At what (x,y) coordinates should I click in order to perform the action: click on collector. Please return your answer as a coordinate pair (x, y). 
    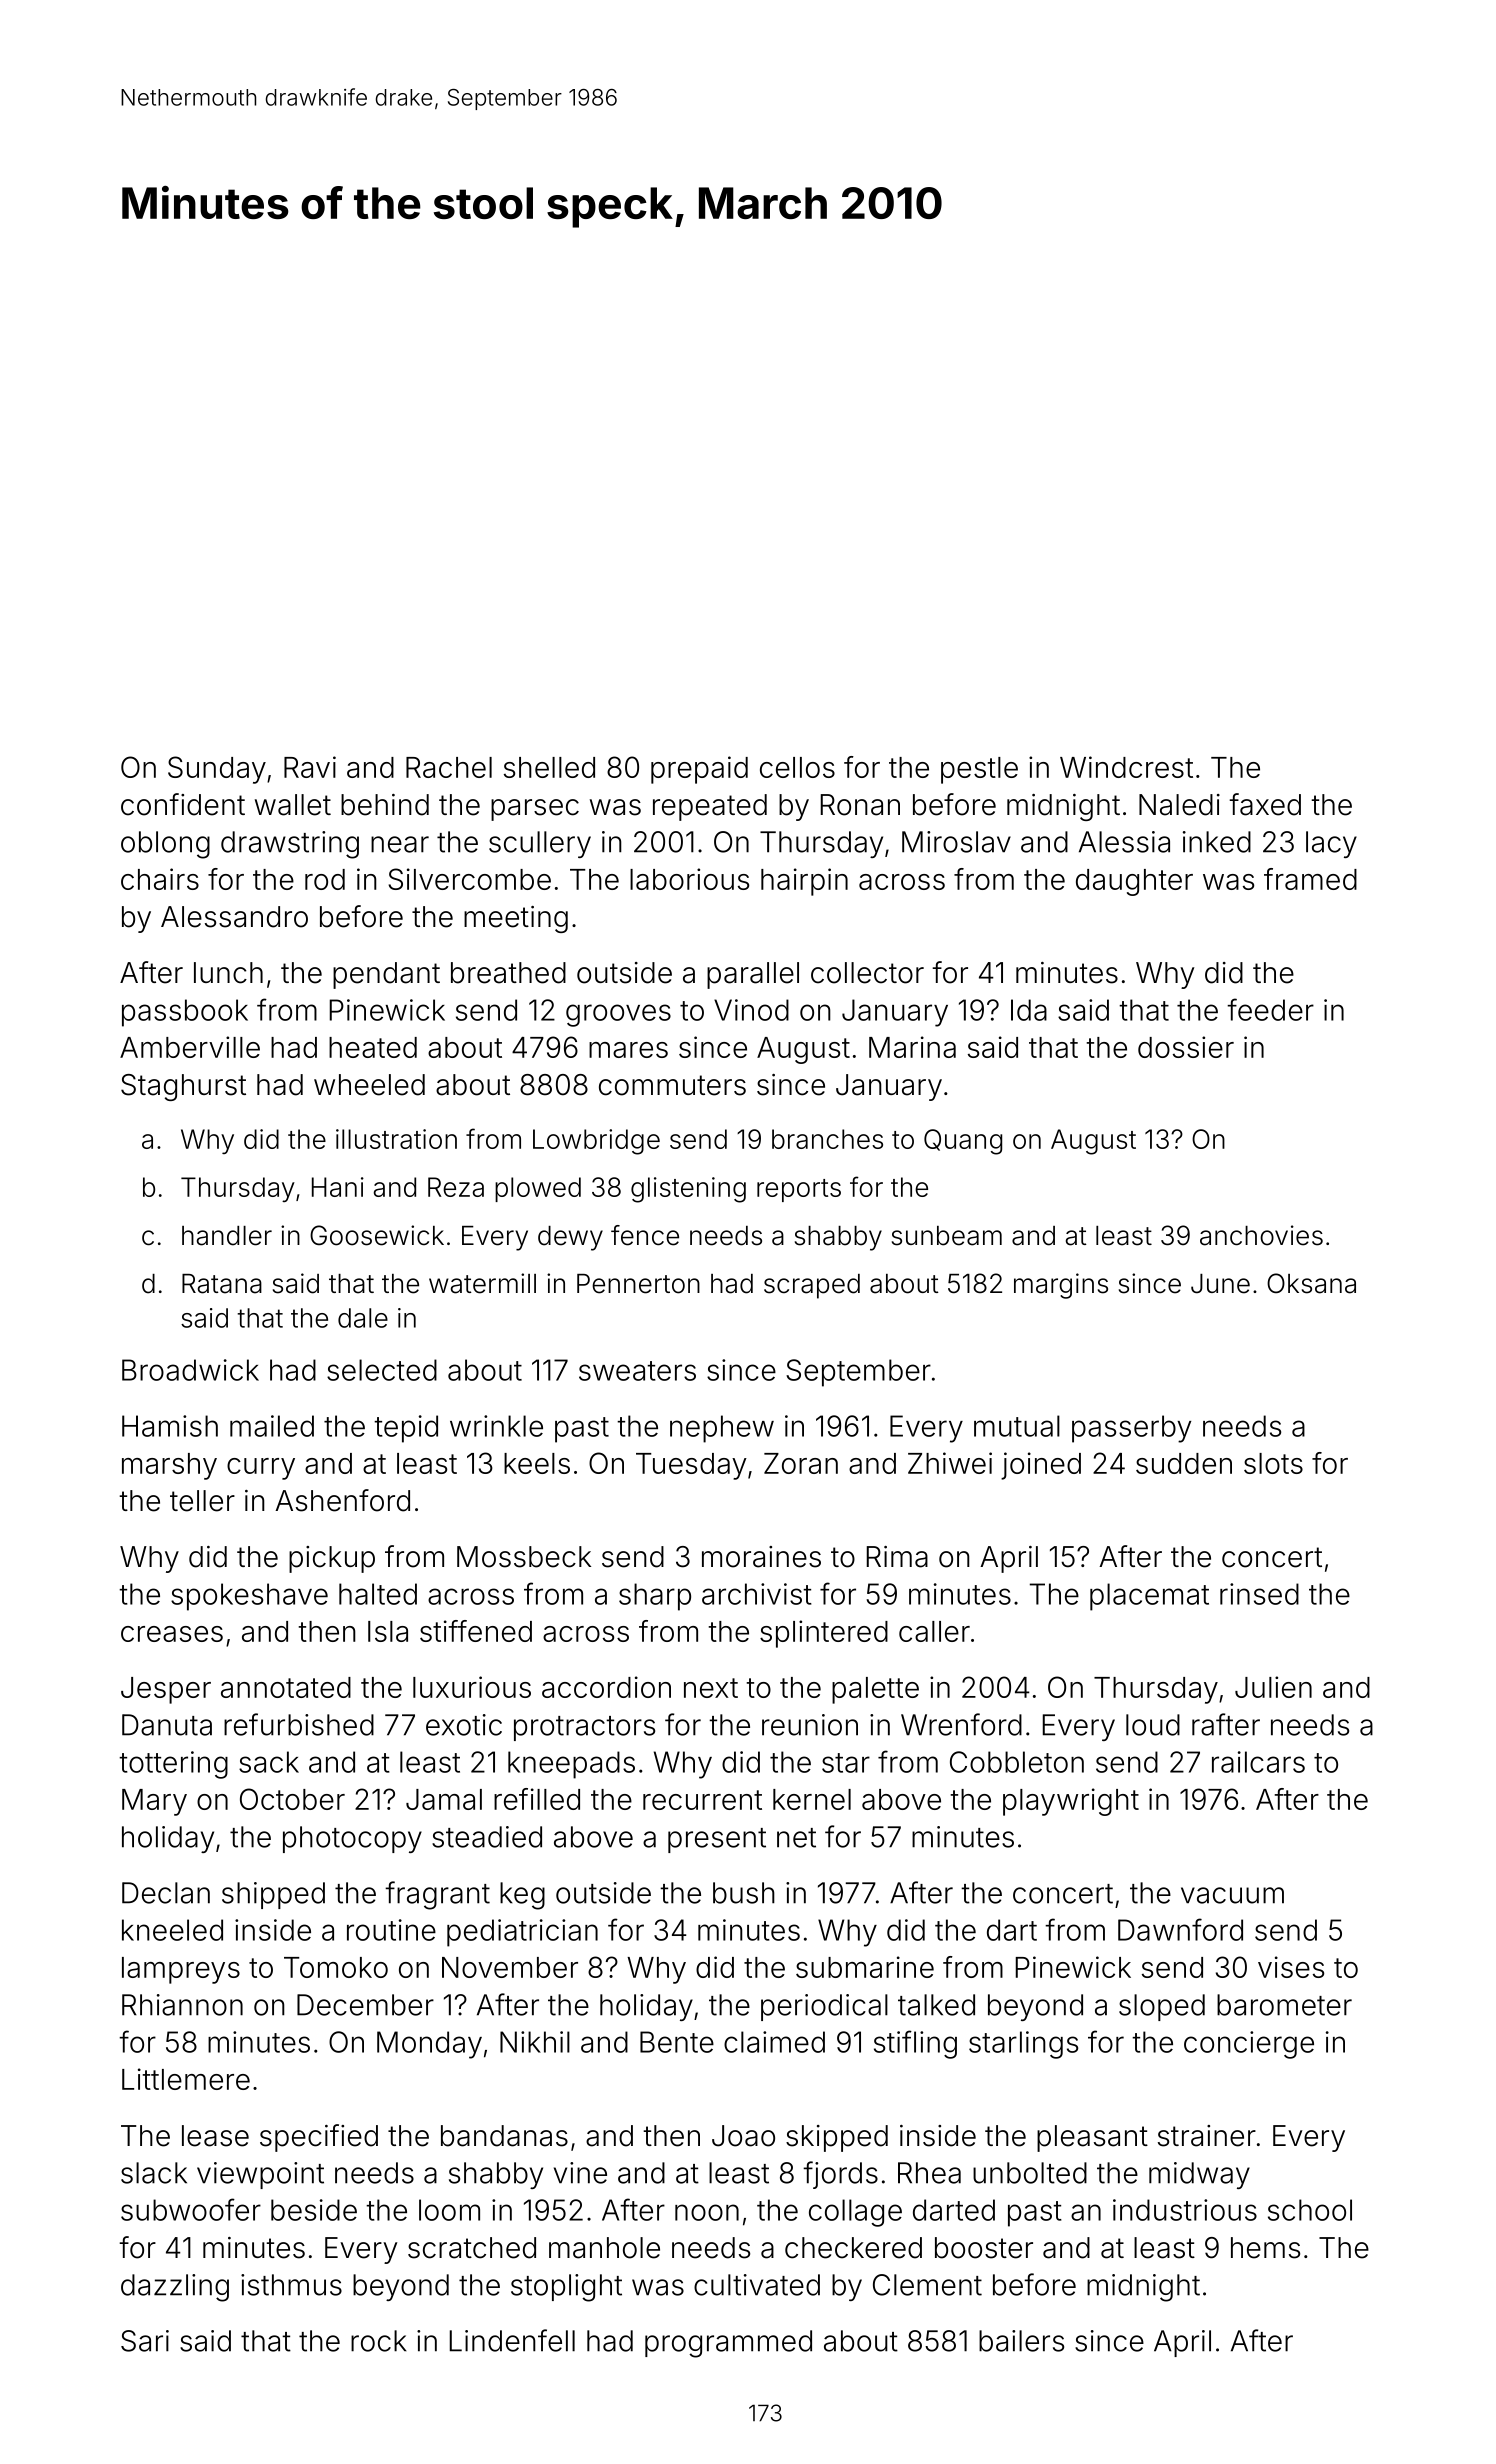
    Looking at the image, I should click on (867, 973).
